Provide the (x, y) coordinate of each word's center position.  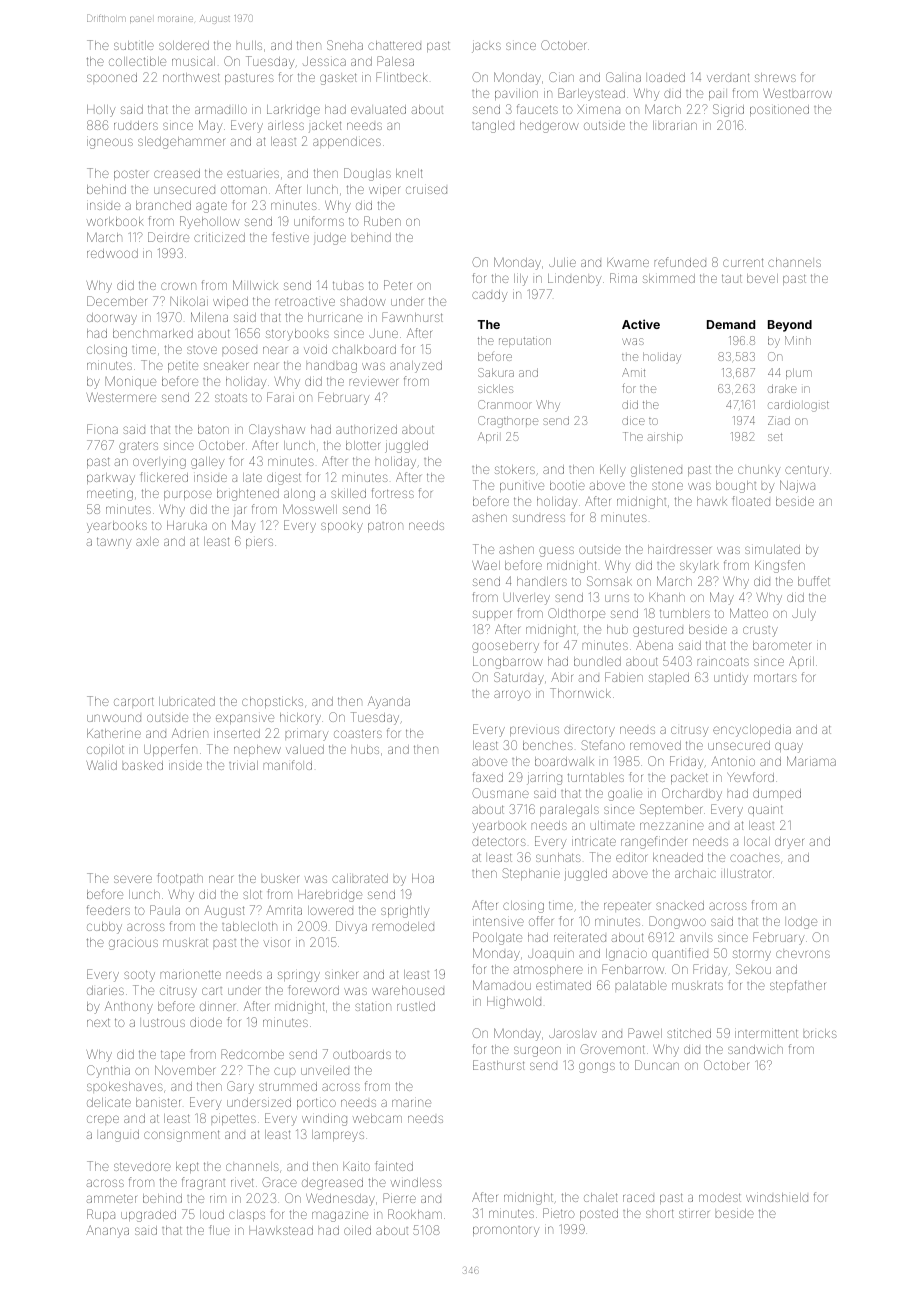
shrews (775, 77)
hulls (249, 45)
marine (411, 1103)
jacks (486, 47)
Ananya (107, 1231)
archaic (695, 873)
